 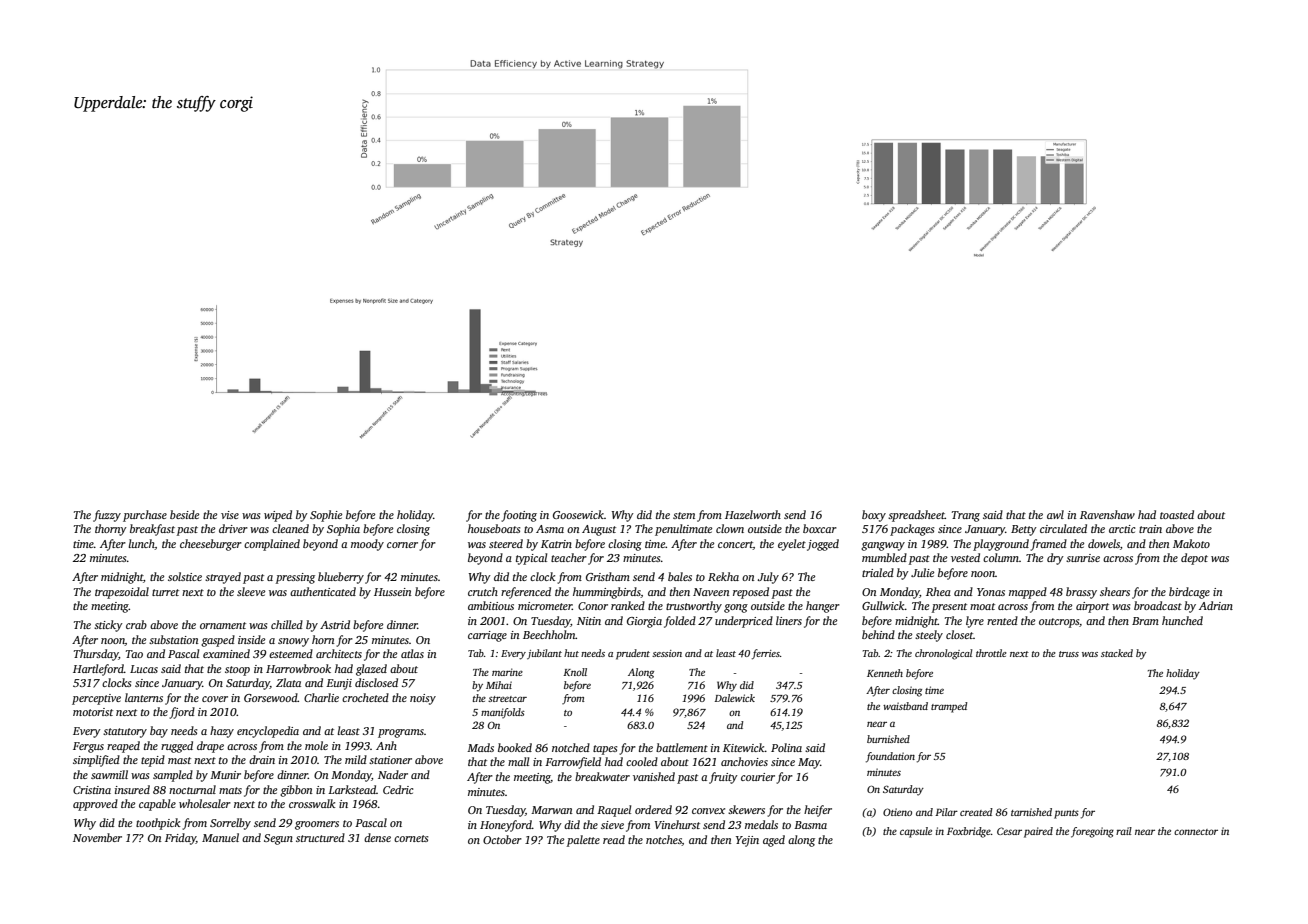 I want to click on esteemed, so click(x=291, y=653).
